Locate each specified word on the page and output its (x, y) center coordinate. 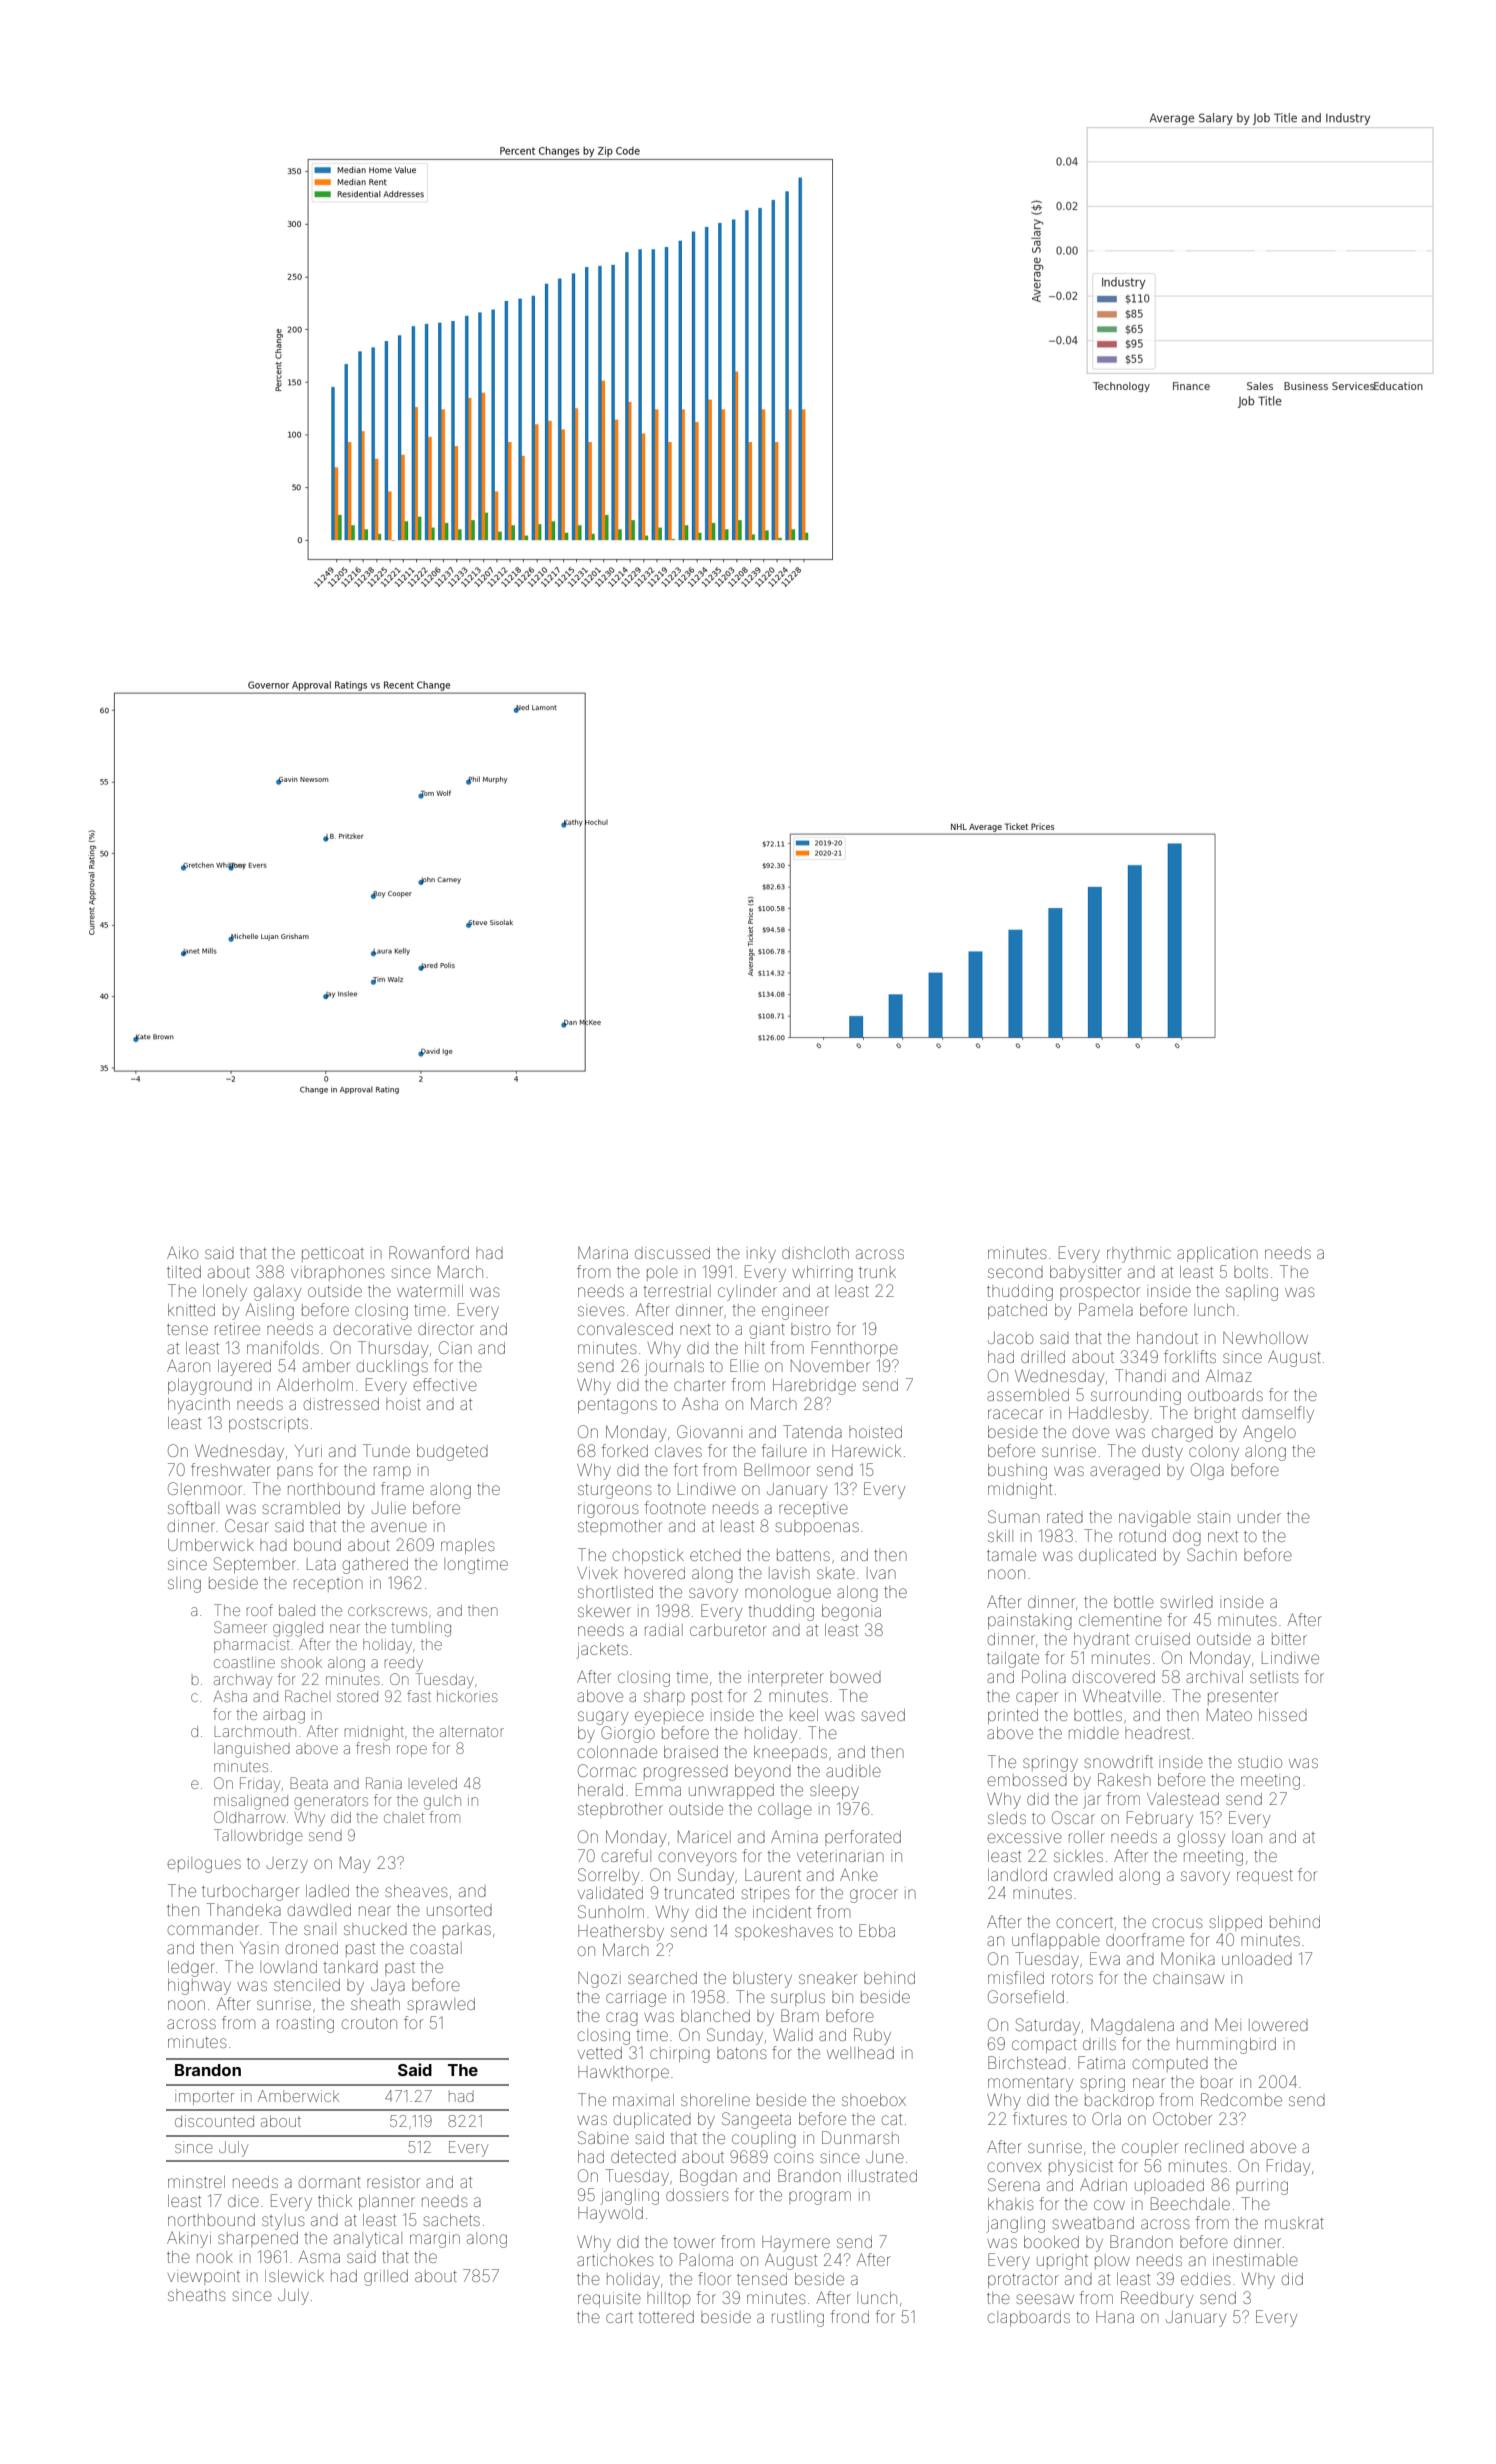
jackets (602, 1651)
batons (742, 2053)
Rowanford (429, 1252)
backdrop (1119, 2101)
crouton (369, 2023)
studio (1260, 1762)
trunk (877, 1272)
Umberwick (211, 1545)
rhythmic (1139, 1255)
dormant (330, 2182)
